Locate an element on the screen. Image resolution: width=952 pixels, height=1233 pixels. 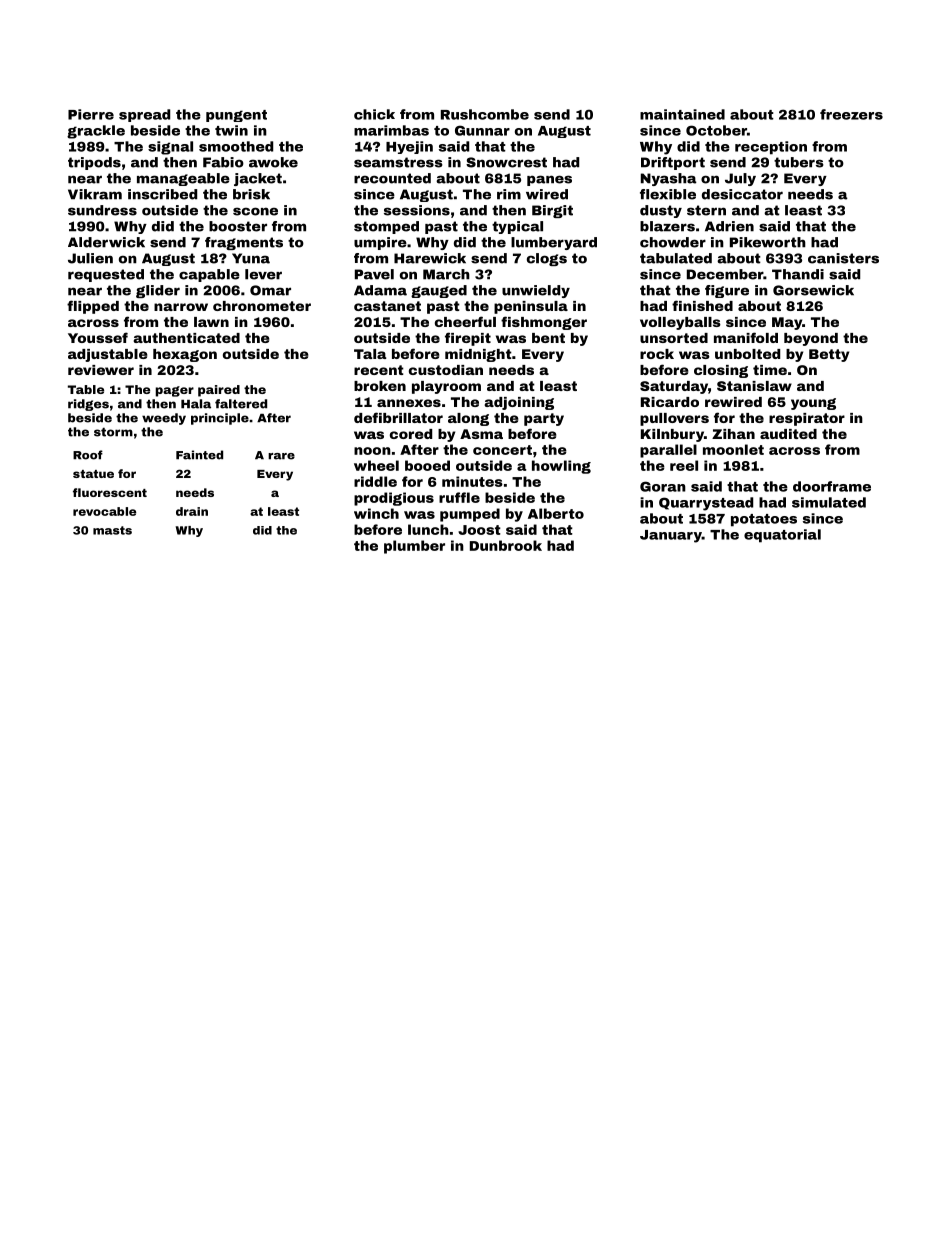
lunch is located at coordinates (428, 529).
